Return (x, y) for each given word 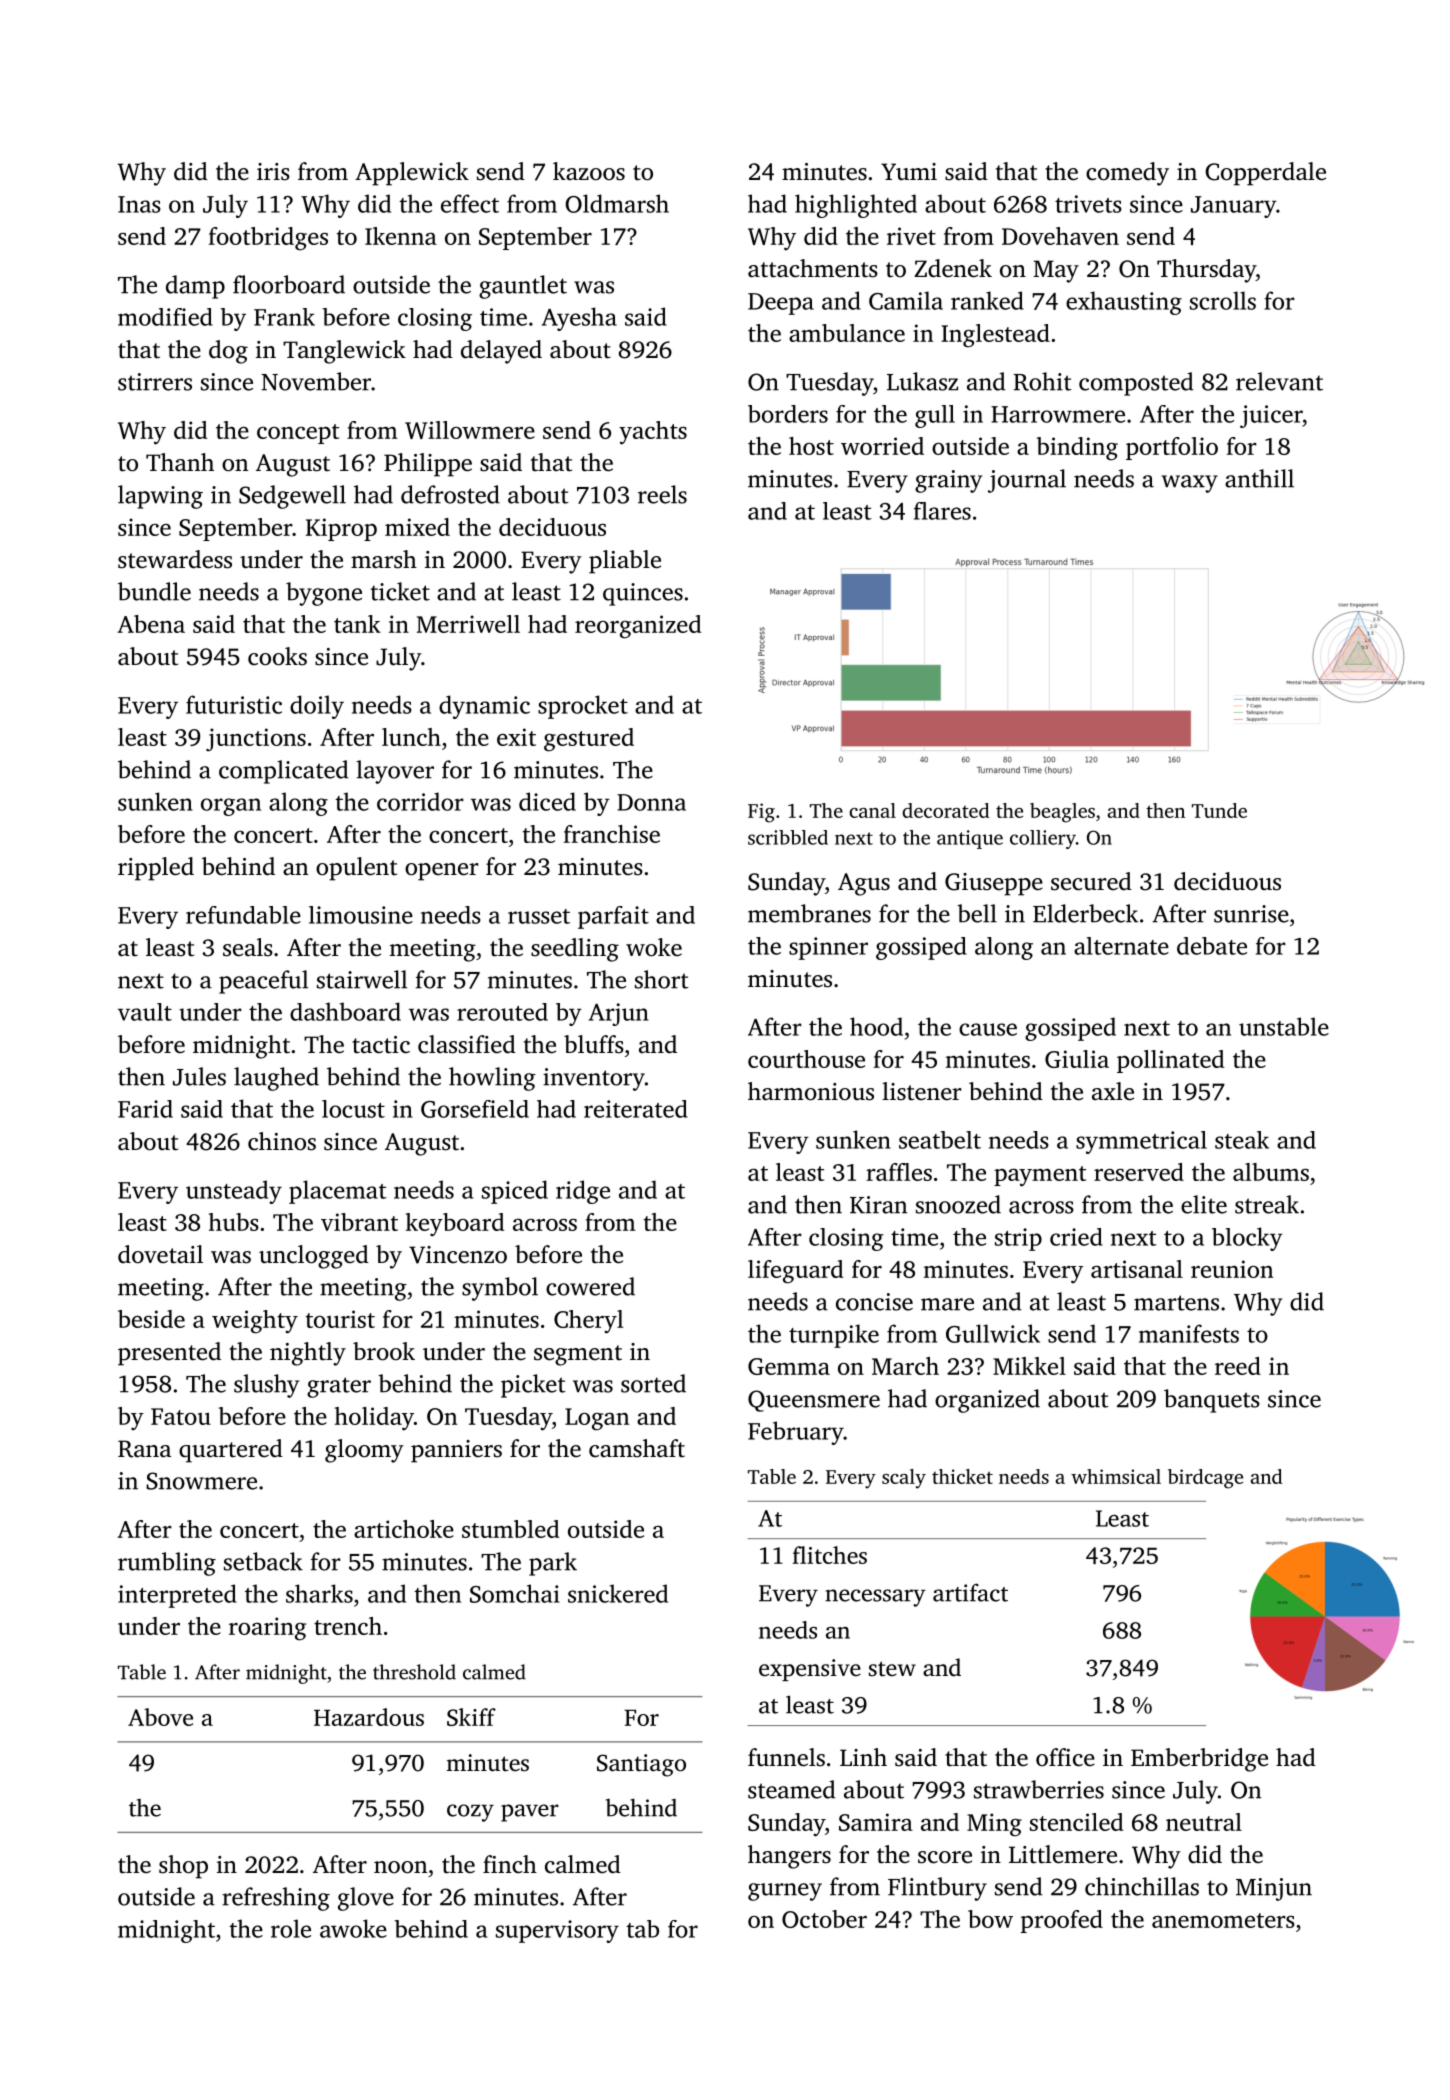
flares (942, 511)
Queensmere (814, 1401)
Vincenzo (458, 1255)
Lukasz (922, 381)
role (291, 1928)
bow (990, 1919)
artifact (970, 1592)
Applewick (412, 174)
